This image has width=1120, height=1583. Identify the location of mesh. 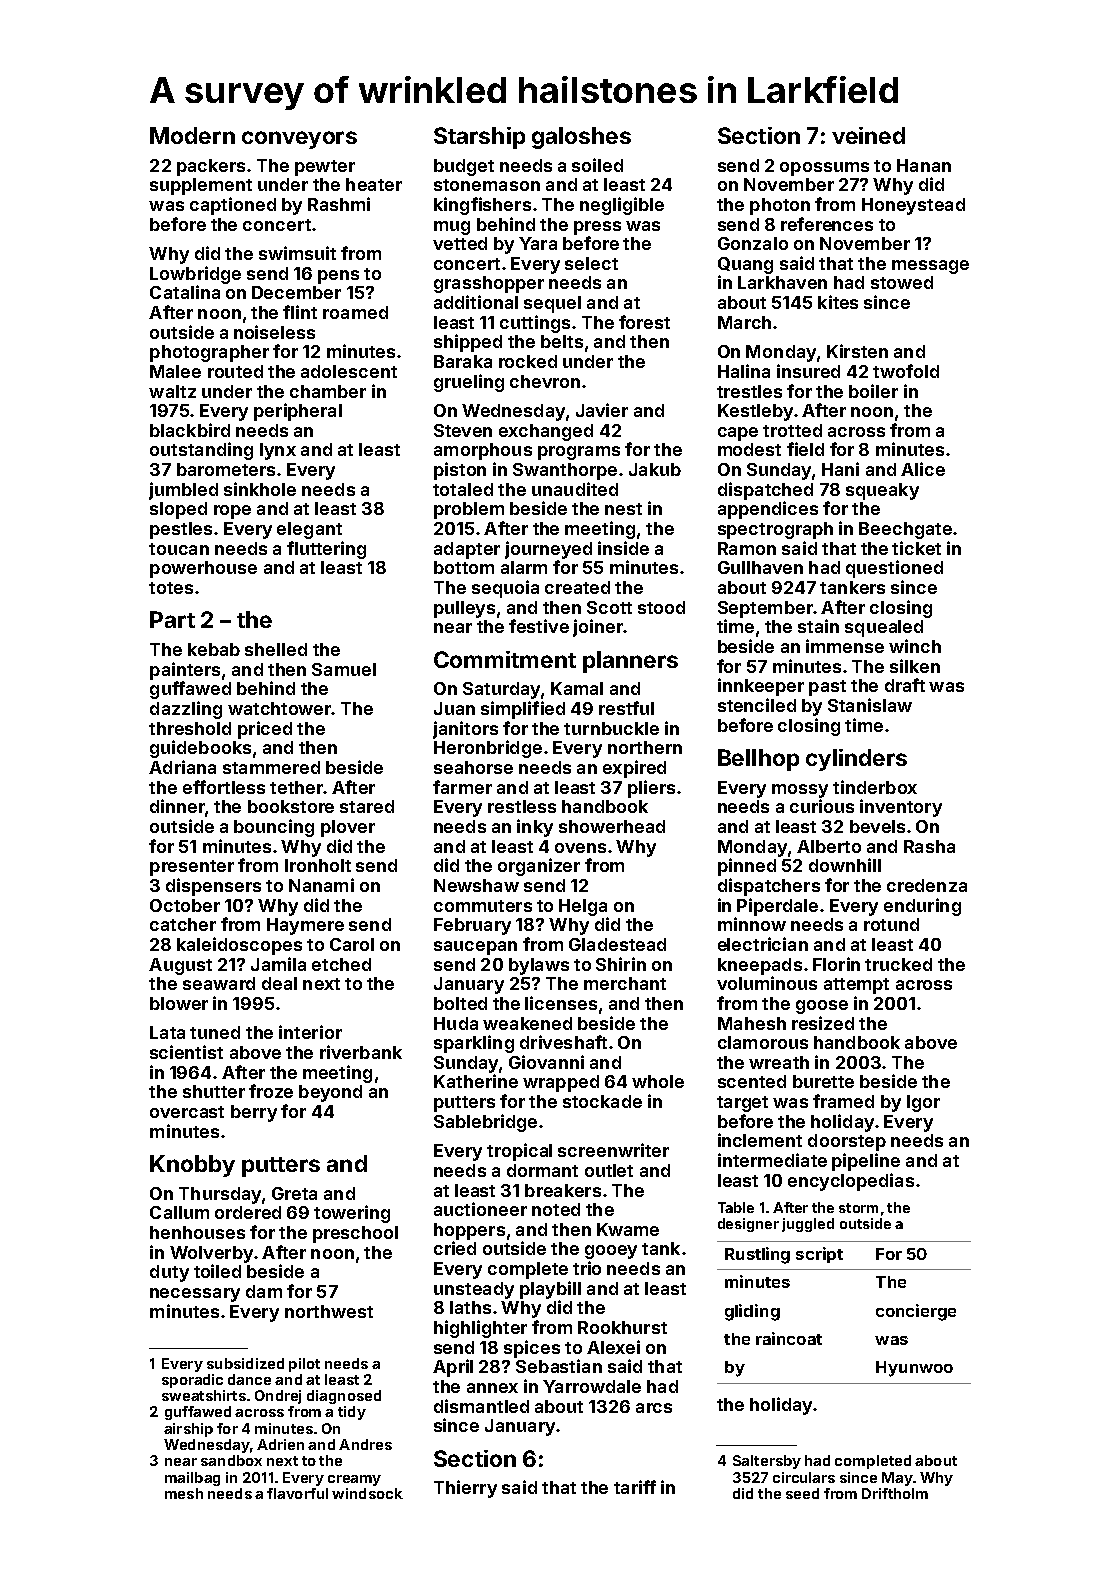
(184, 1493).
